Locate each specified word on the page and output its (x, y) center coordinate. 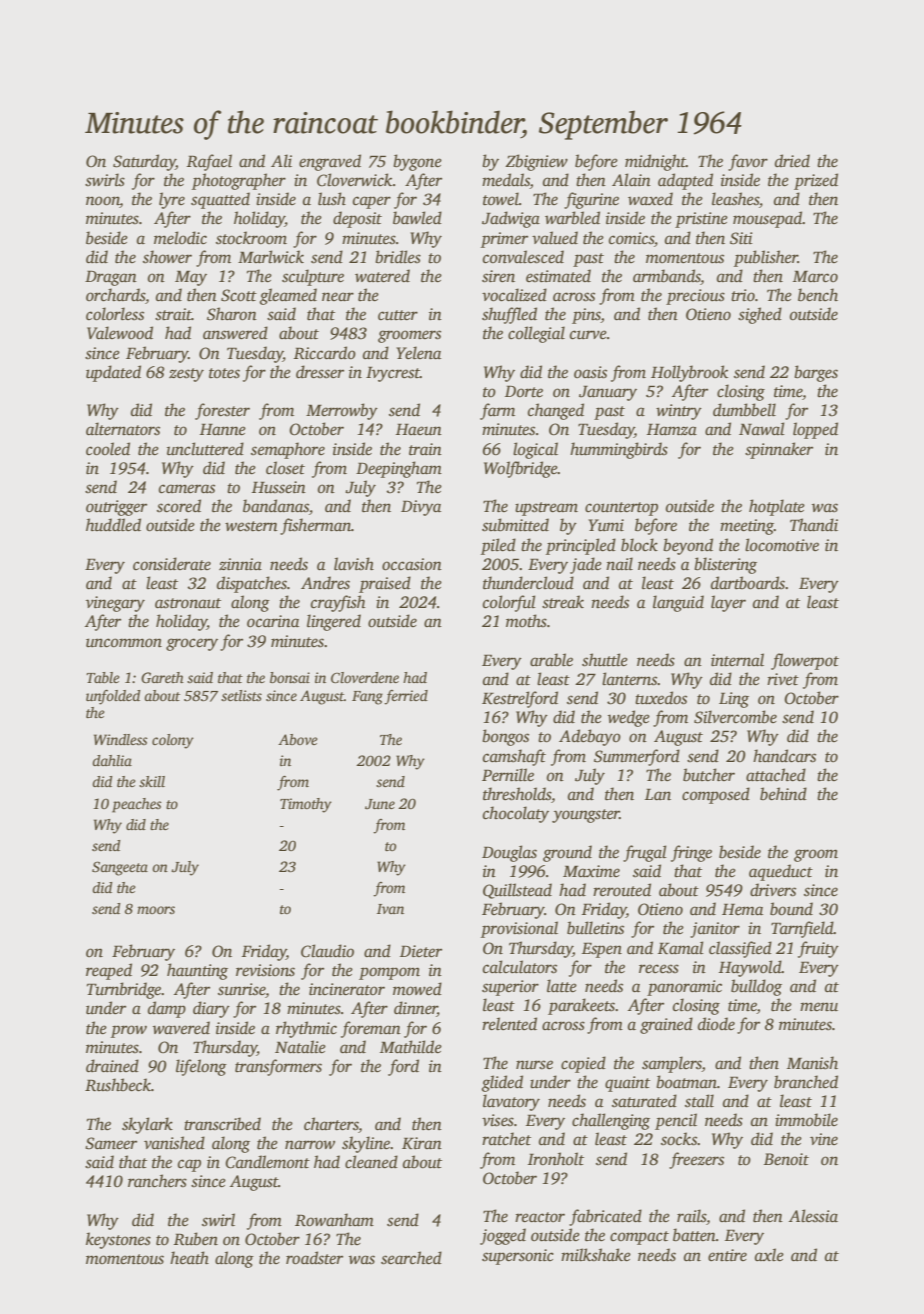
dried (792, 161)
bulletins (595, 928)
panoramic (684, 988)
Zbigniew (536, 162)
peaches (137, 805)
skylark (147, 1125)
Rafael (209, 162)
